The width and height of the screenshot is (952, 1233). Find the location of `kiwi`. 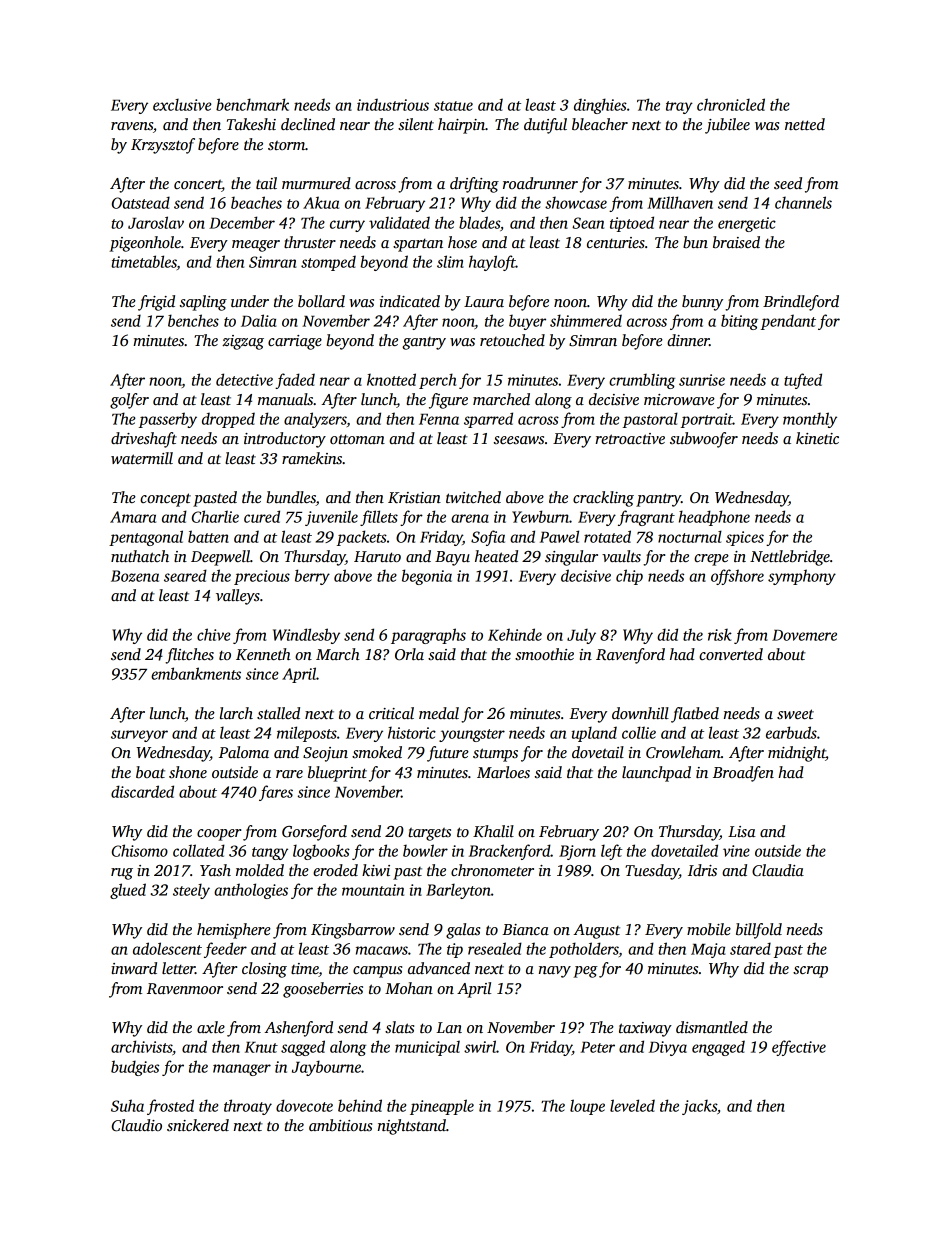

kiwi is located at coordinates (376, 870).
